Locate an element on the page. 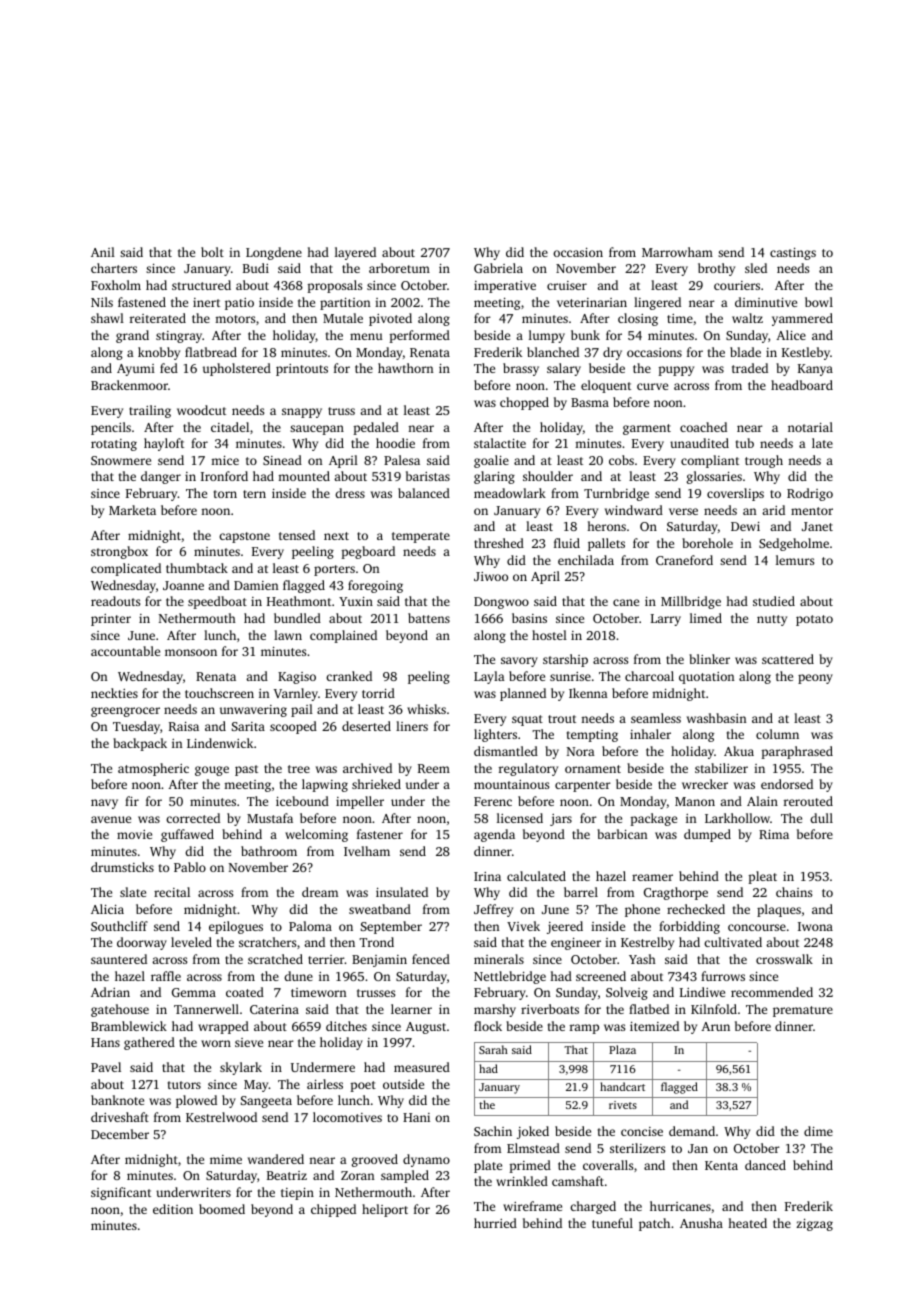 The height and width of the page is (1308, 924). garment is located at coordinates (647, 429).
